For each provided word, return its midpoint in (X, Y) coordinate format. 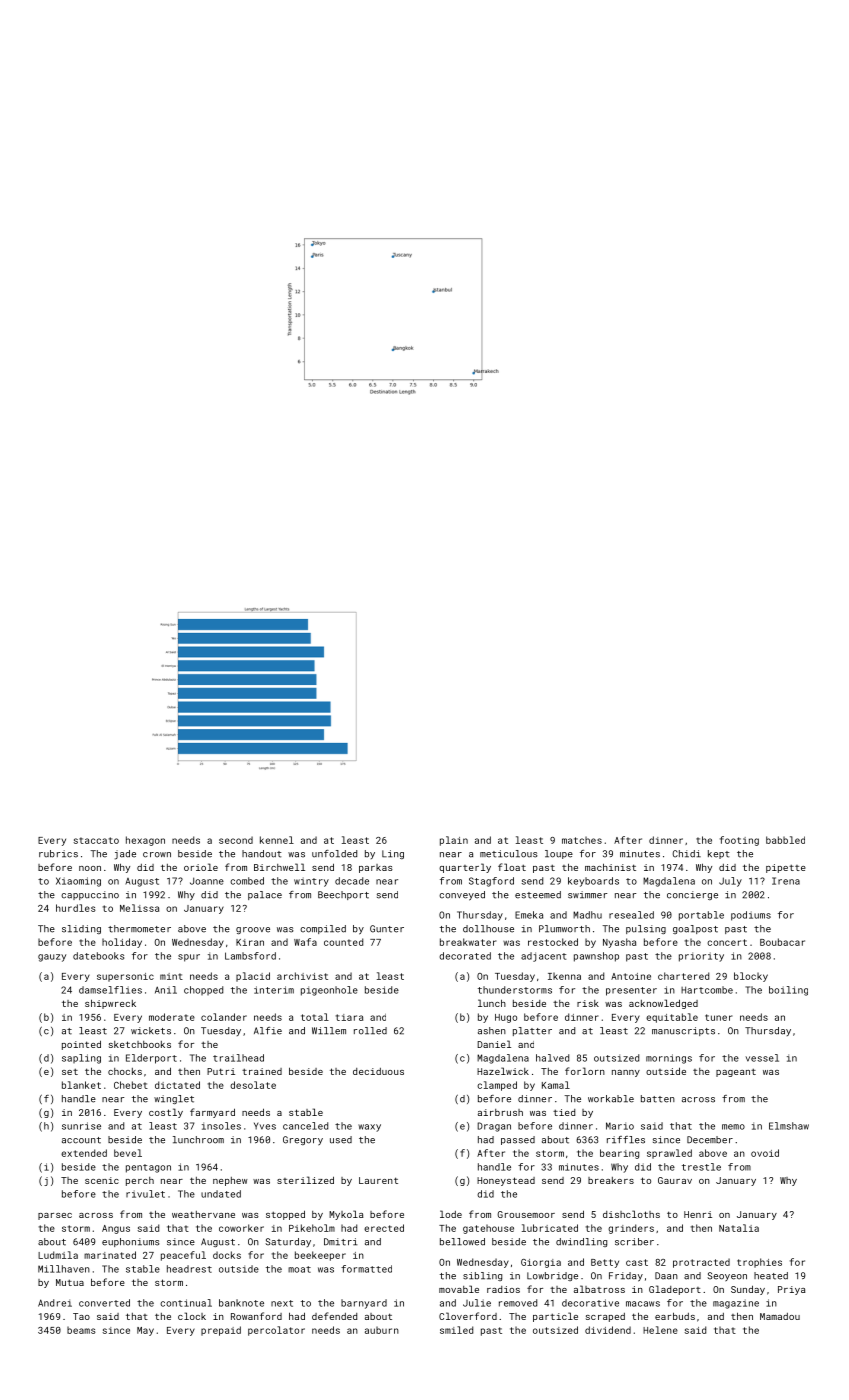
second (236, 840)
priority (701, 957)
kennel (277, 840)
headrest (189, 1269)
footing (739, 841)
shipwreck (110, 1004)
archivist (302, 976)
